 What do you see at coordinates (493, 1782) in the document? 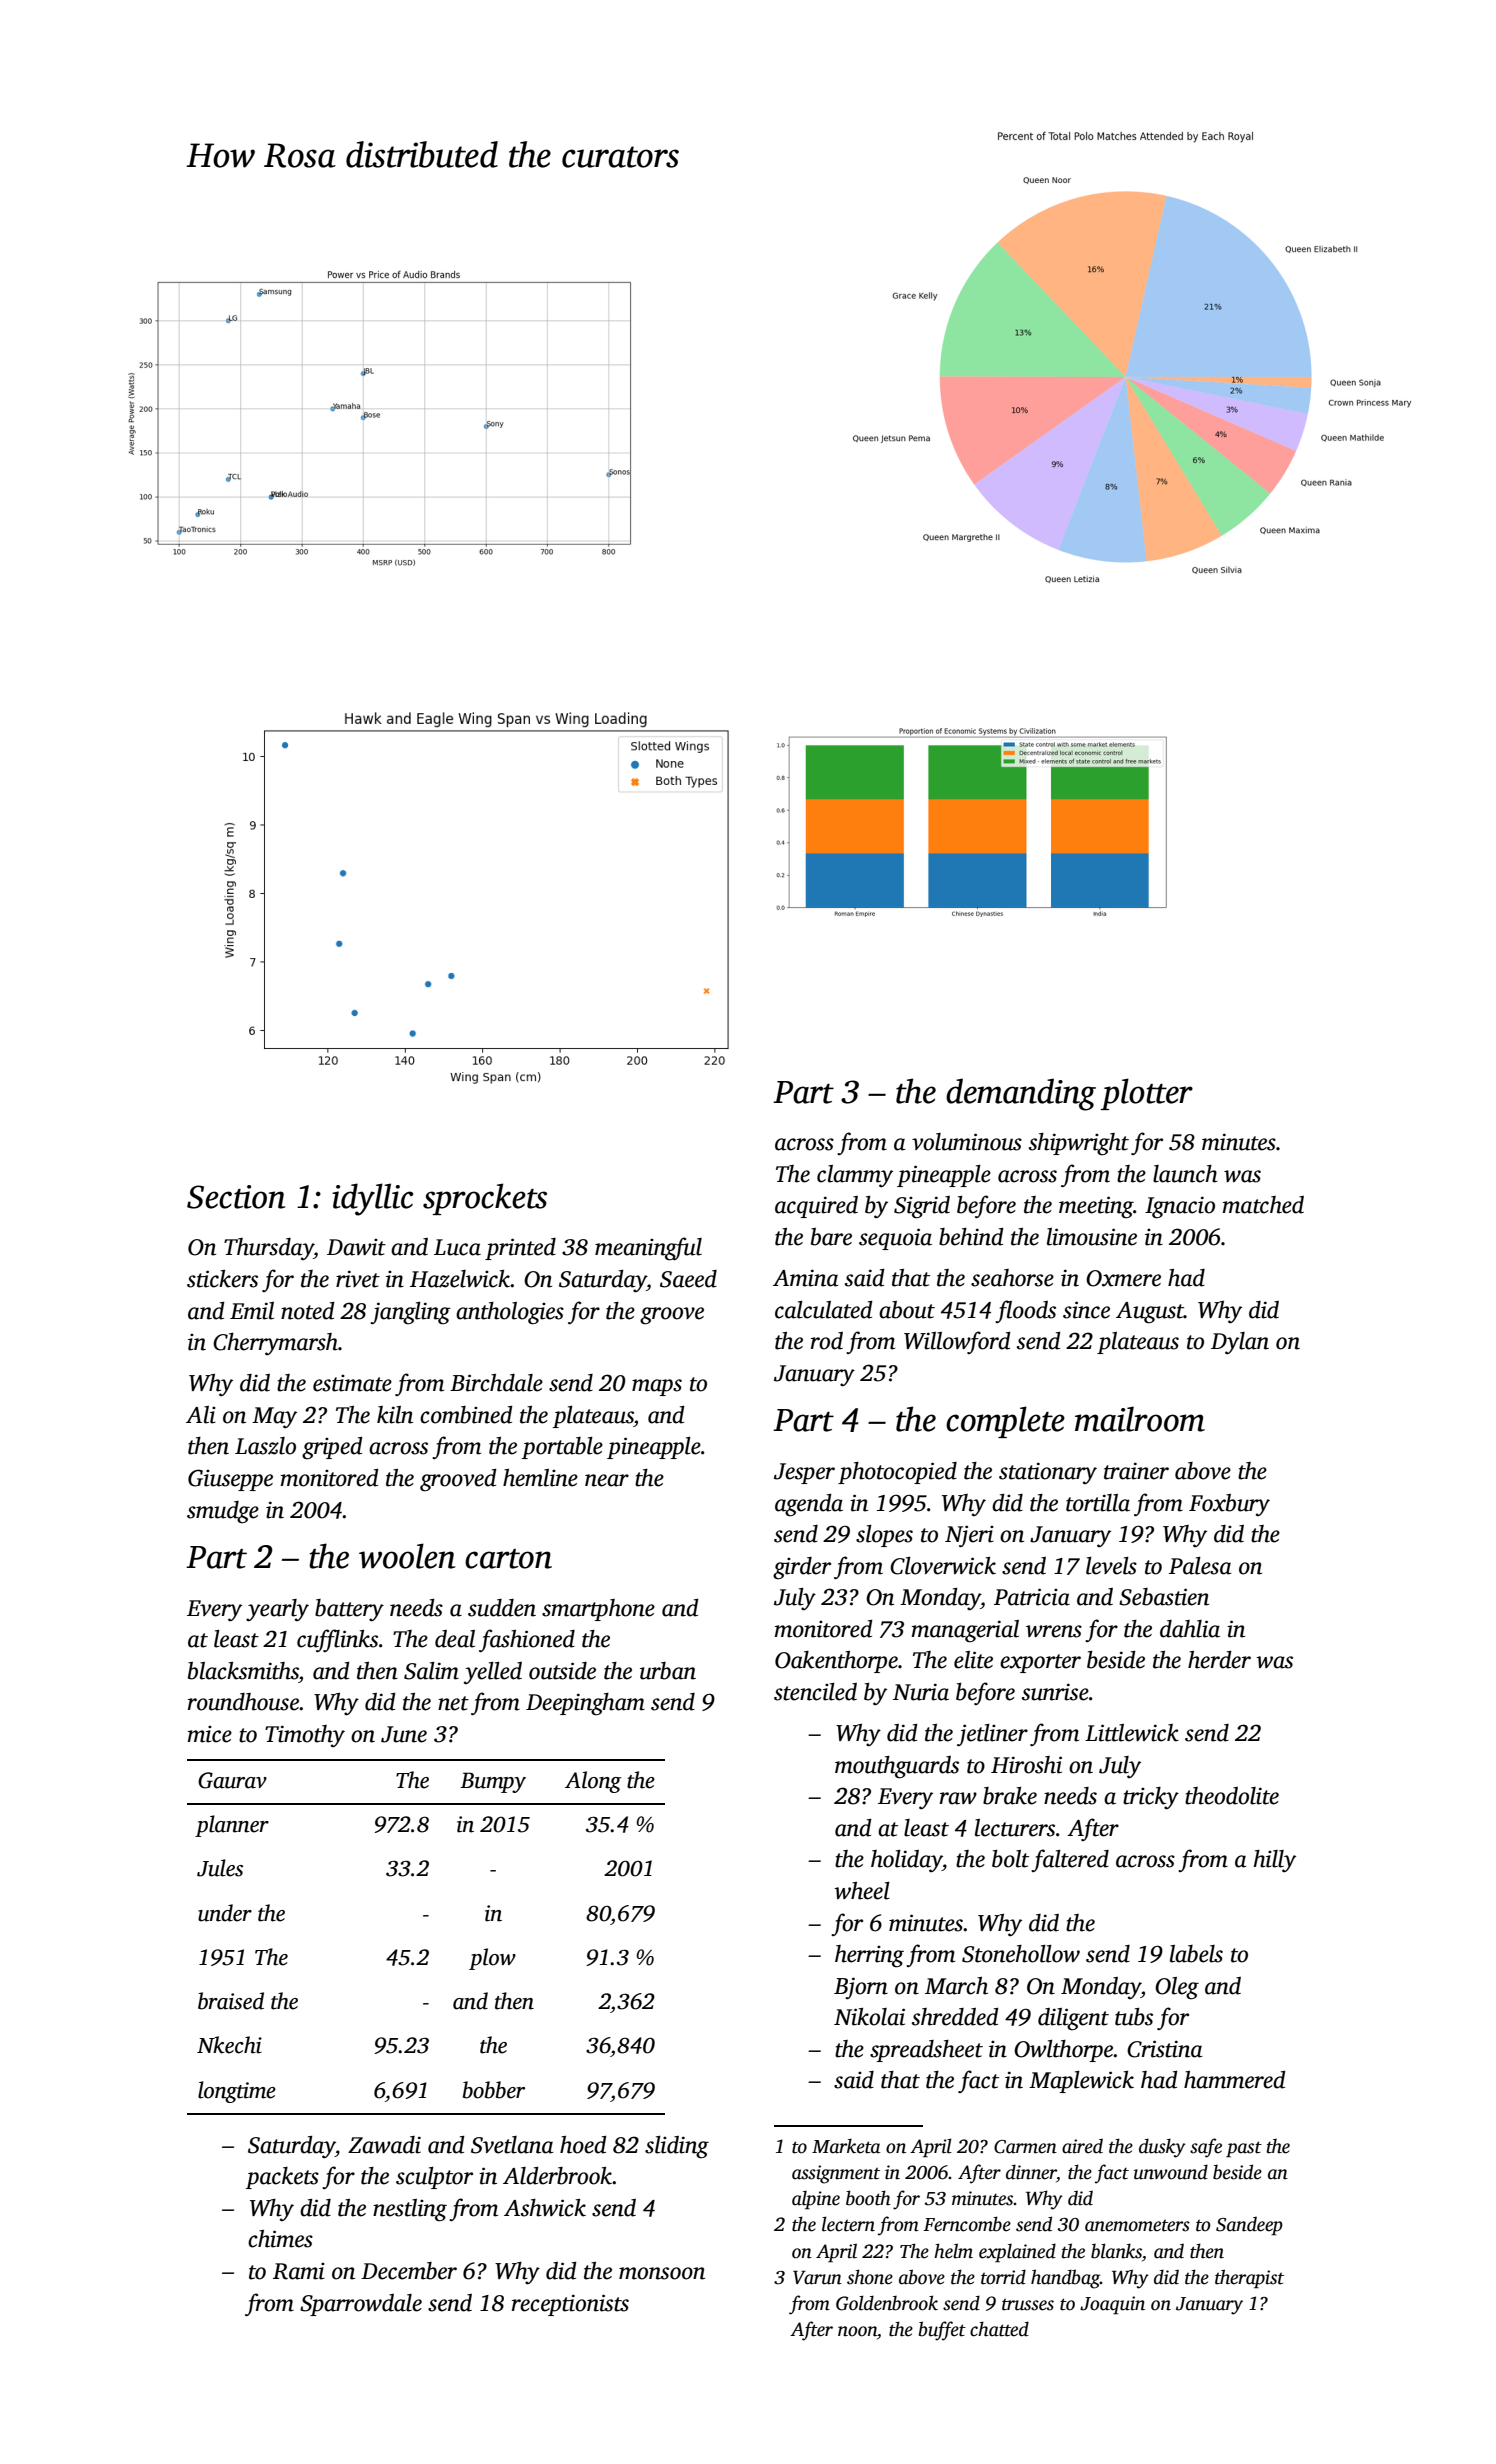
I see `Bumpy` at bounding box center [493, 1782].
